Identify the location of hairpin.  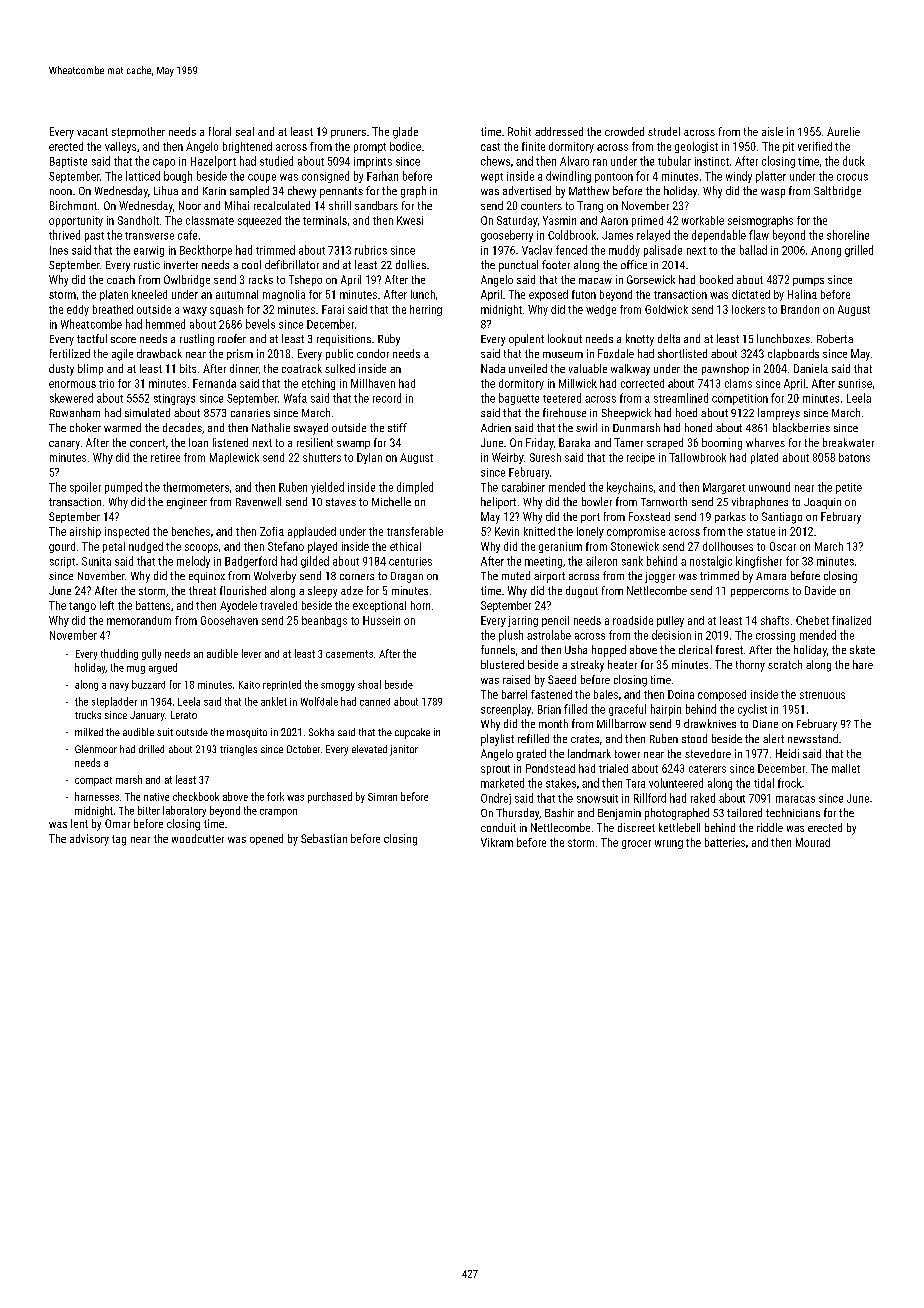
(666, 710).
